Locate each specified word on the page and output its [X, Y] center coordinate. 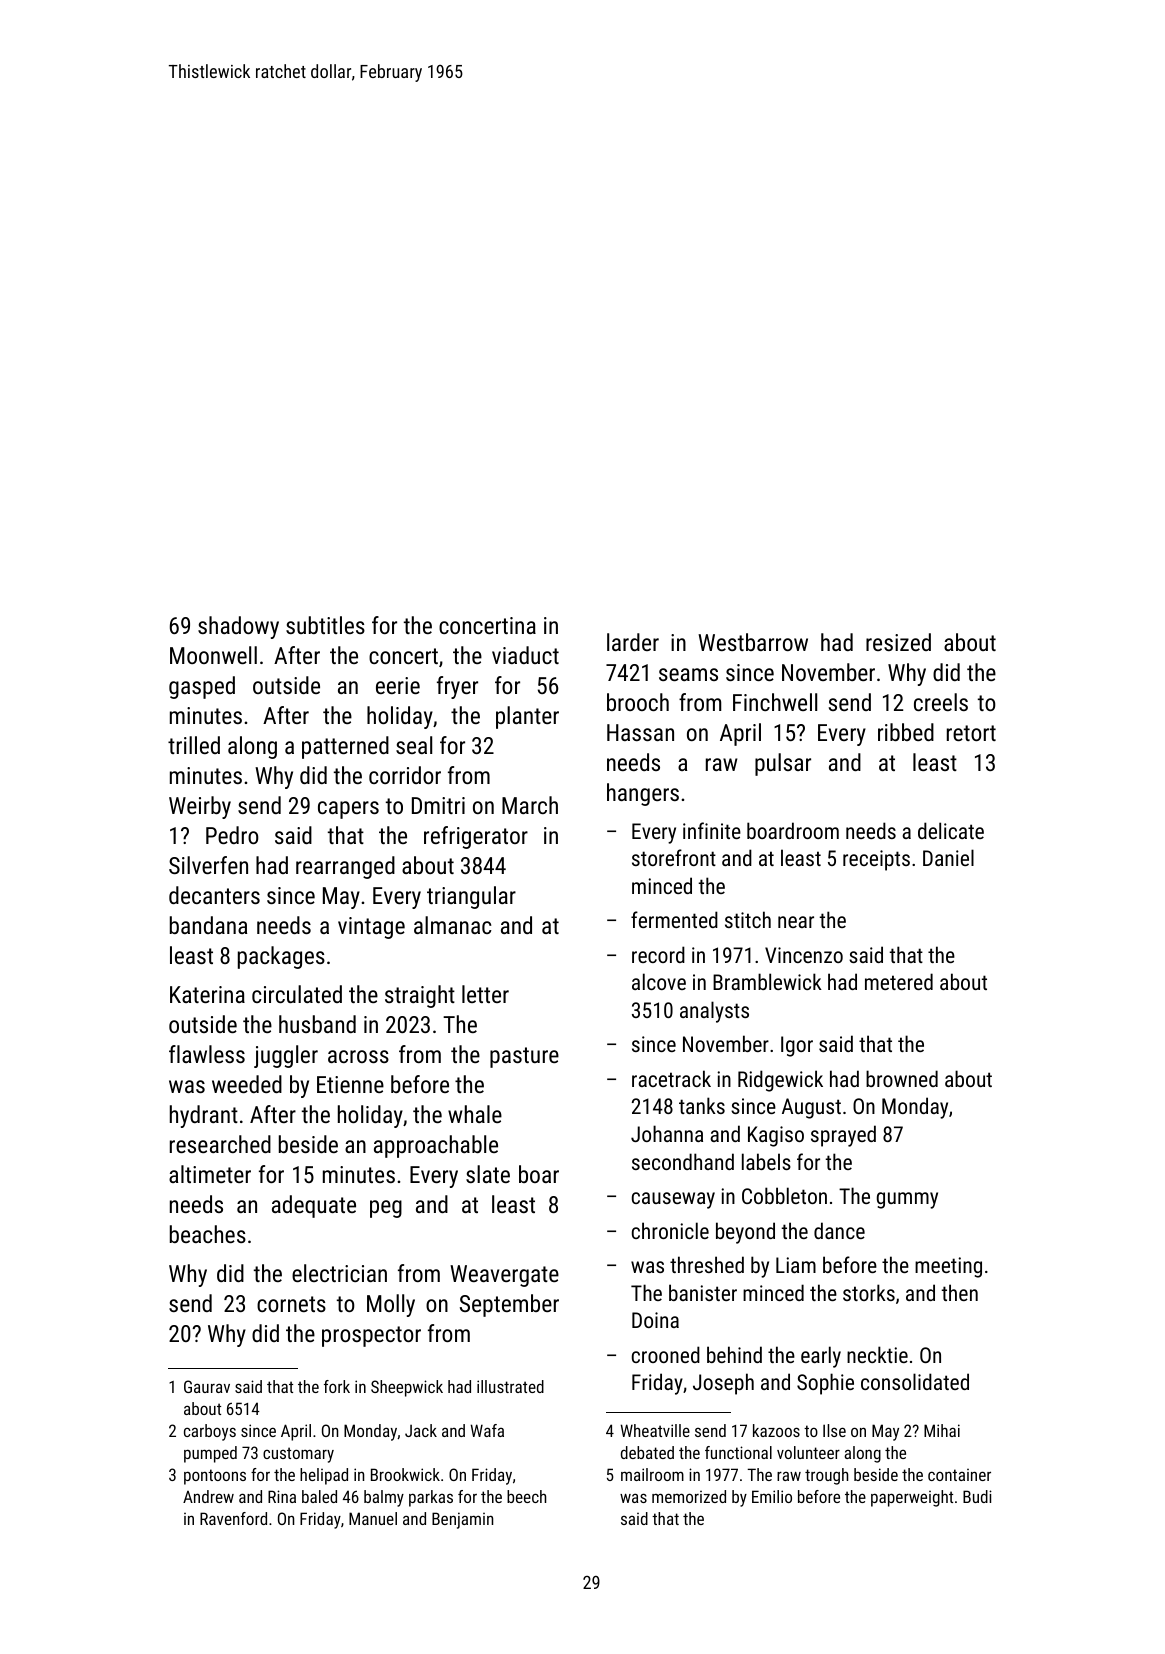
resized [898, 642]
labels [766, 1161]
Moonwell [213, 655]
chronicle [670, 1230]
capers [348, 810]
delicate [951, 830]
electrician [339, 1273]
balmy [384, 1498]
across [358, 1056]
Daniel [948, 857]
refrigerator [476, 837]
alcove [659, 981]
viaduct [525, 655]
